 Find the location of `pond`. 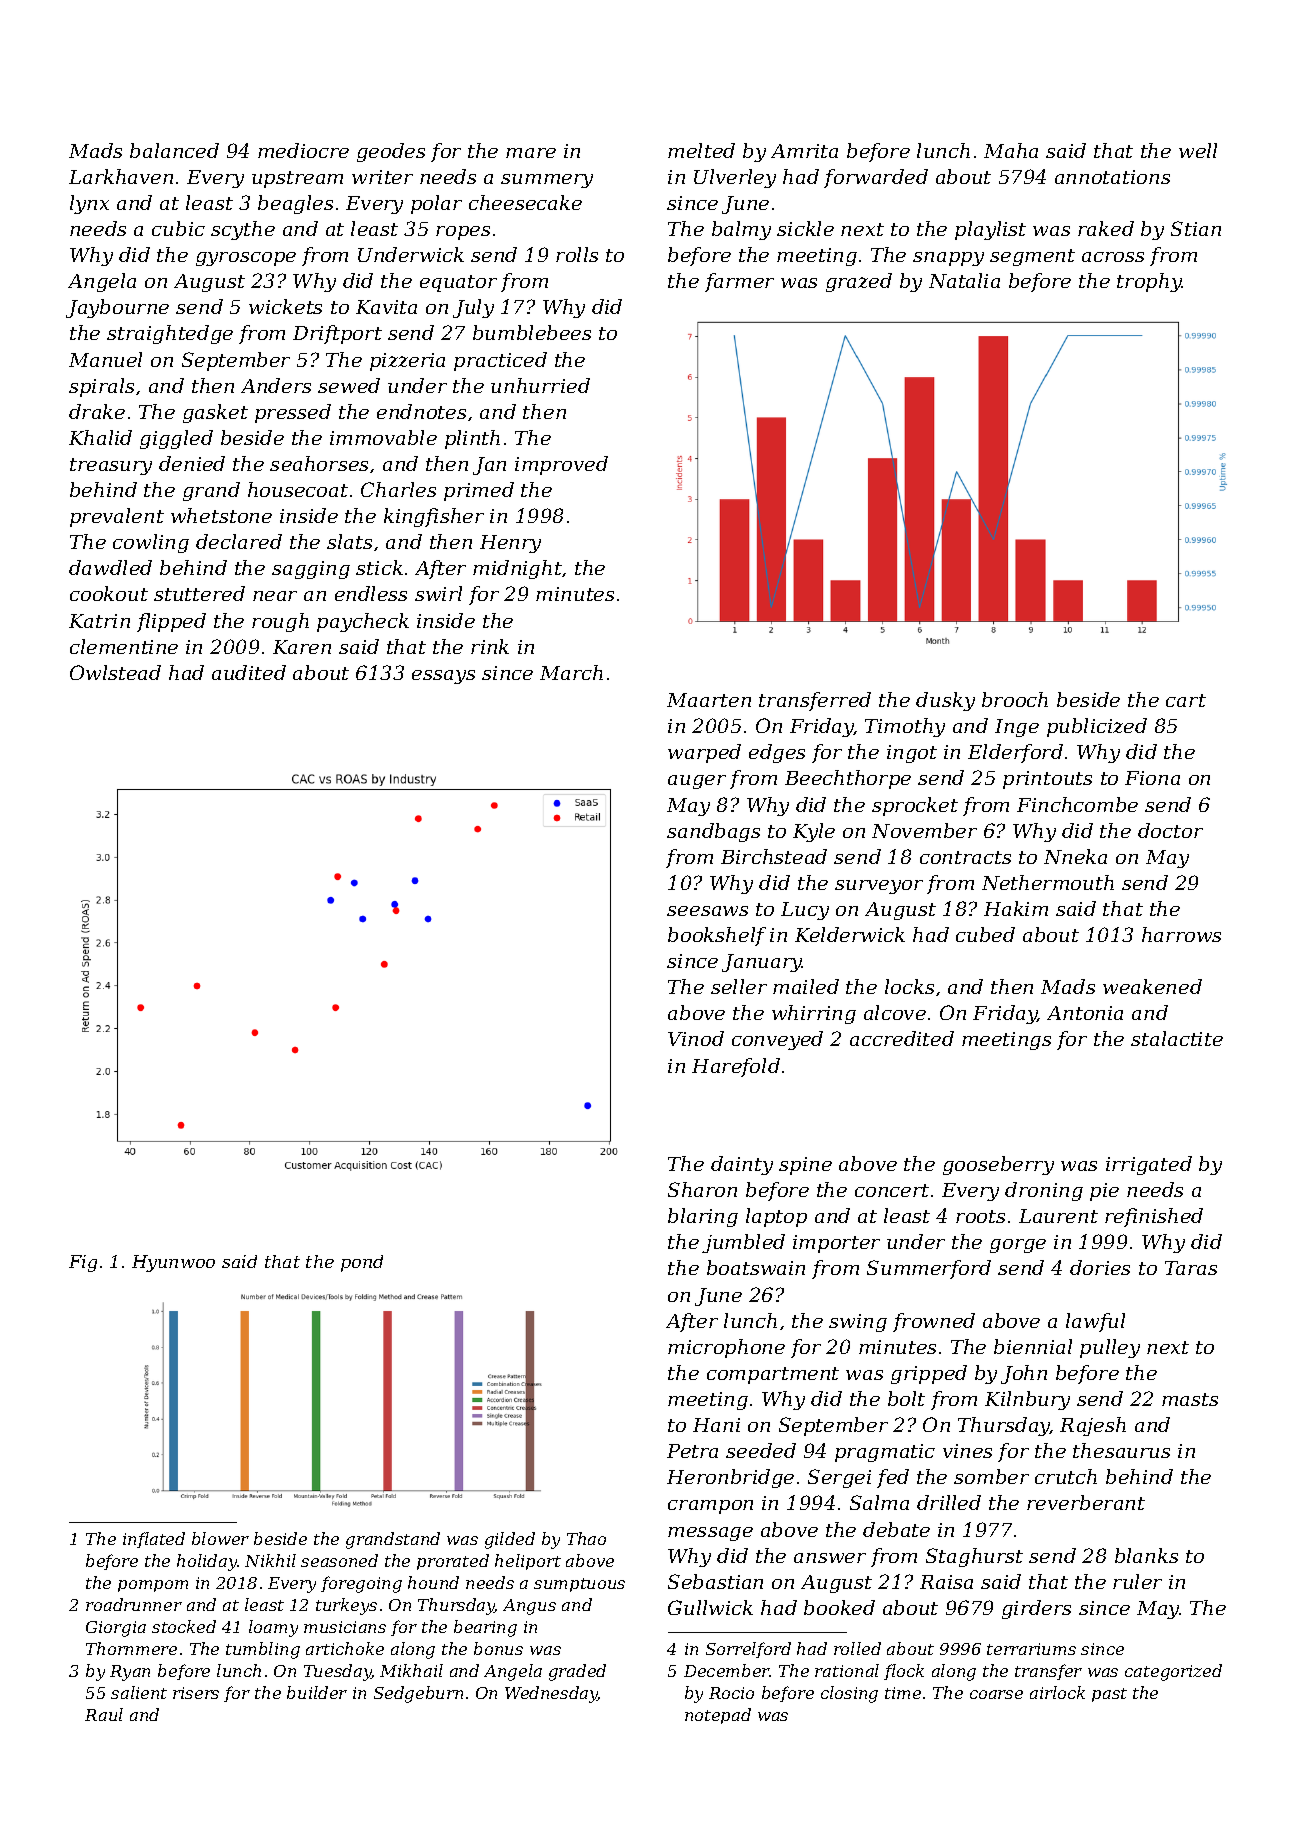

pond is located at coordinates (362, 1263).
